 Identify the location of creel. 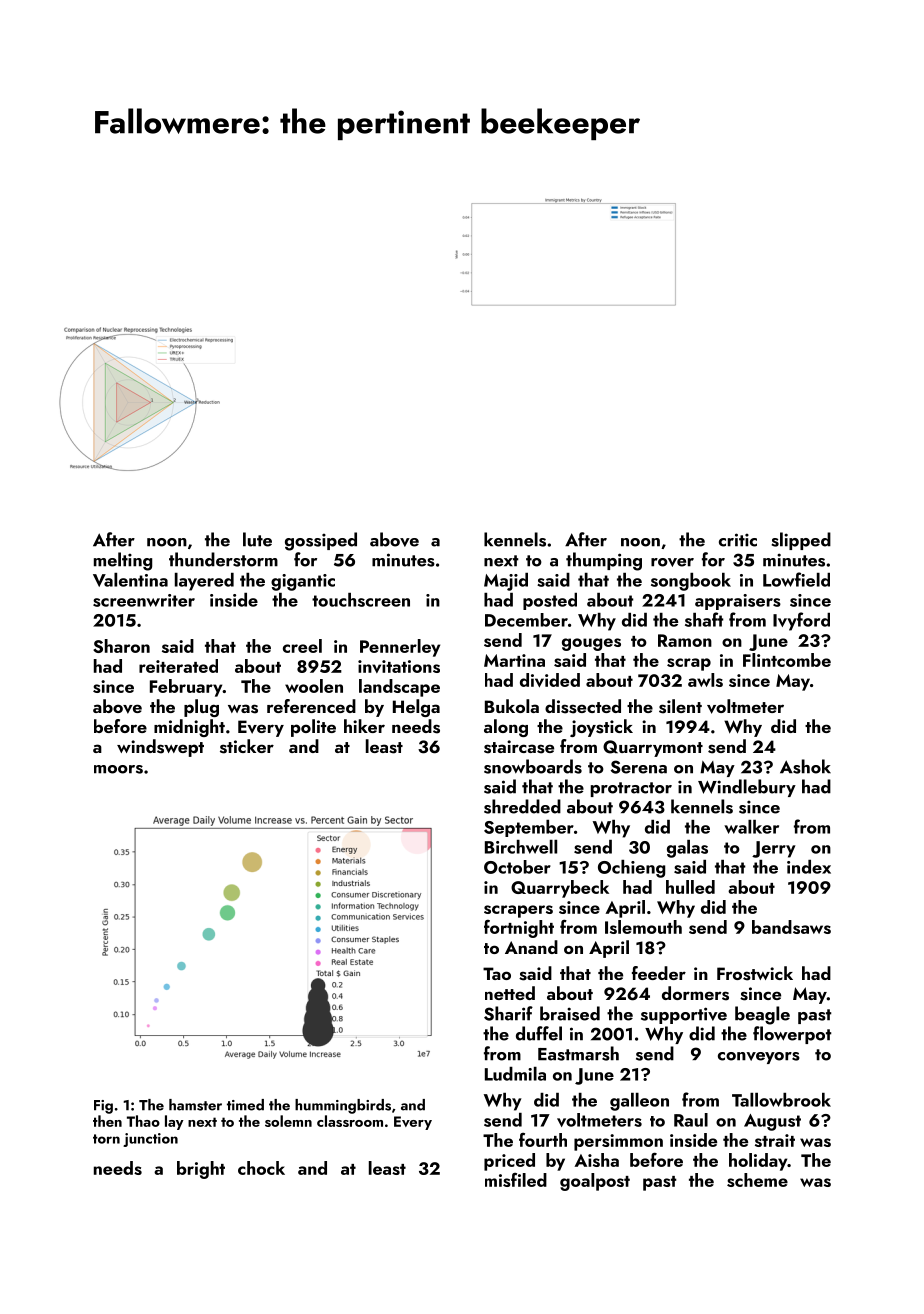
(302, 646).
